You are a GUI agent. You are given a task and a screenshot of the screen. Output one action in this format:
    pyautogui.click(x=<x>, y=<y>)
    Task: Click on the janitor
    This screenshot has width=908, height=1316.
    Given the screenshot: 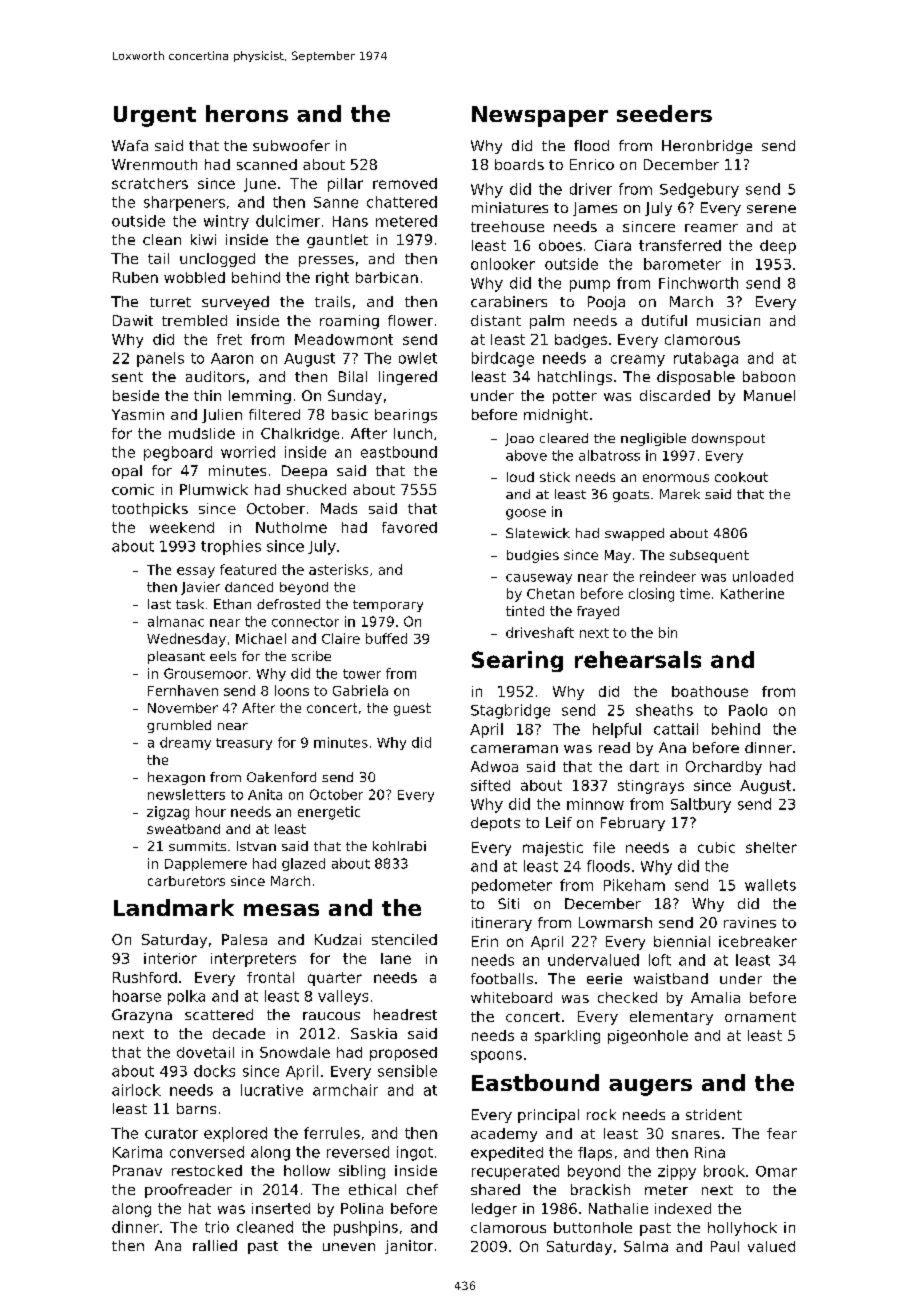 What is the action you would take?
    pyautogui.click(x=409, y=1247)
